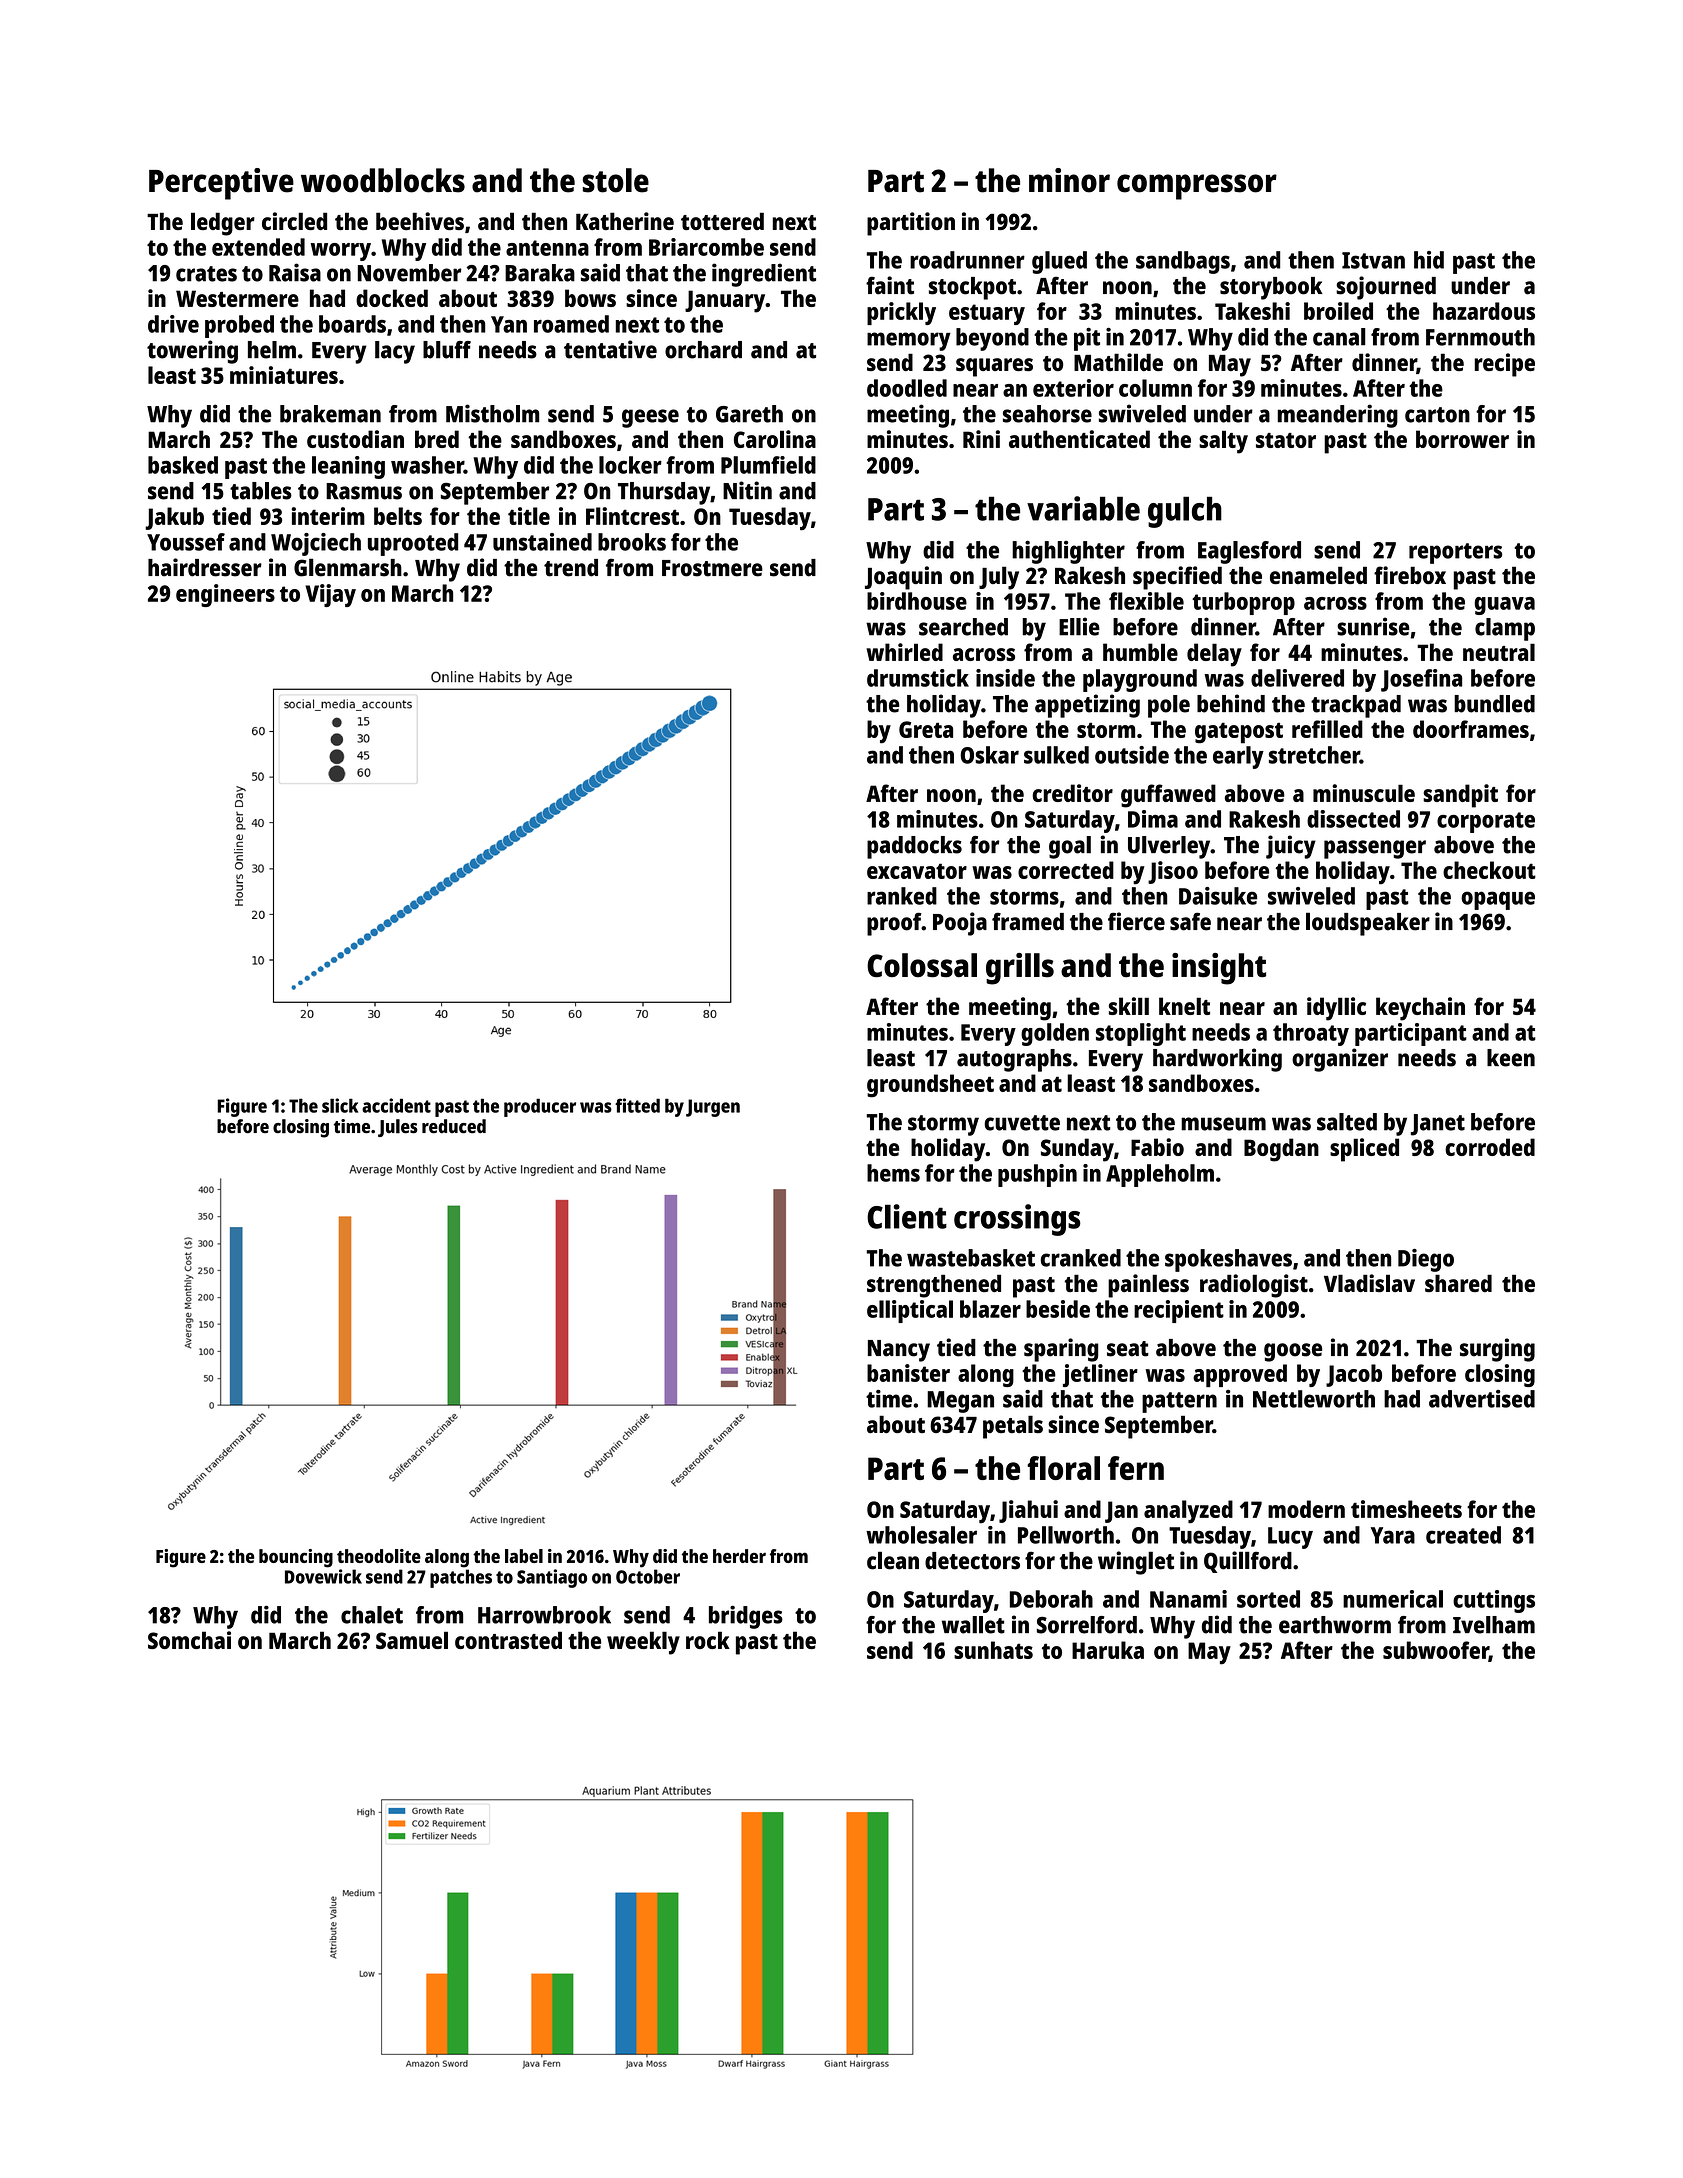 This screenshot has height=2178, width=1683. What do you see at coordinates (447, 350) in the screenshot?
I see `bluff` at bounding box center [447, 350].
